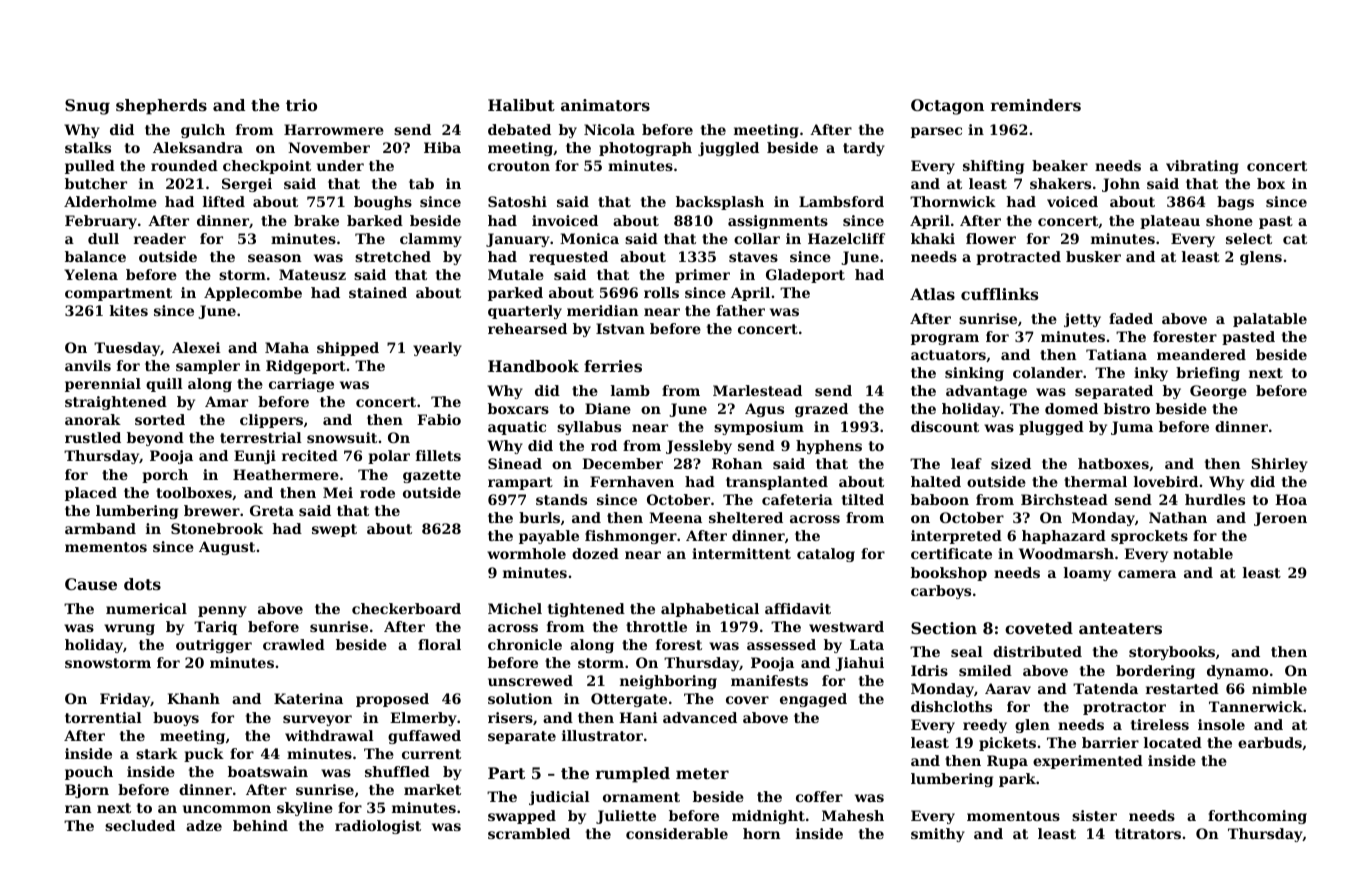  What do you see at coordinates (91, 584) in the document?
I see `Cause` at bounding box center [91, 584].
